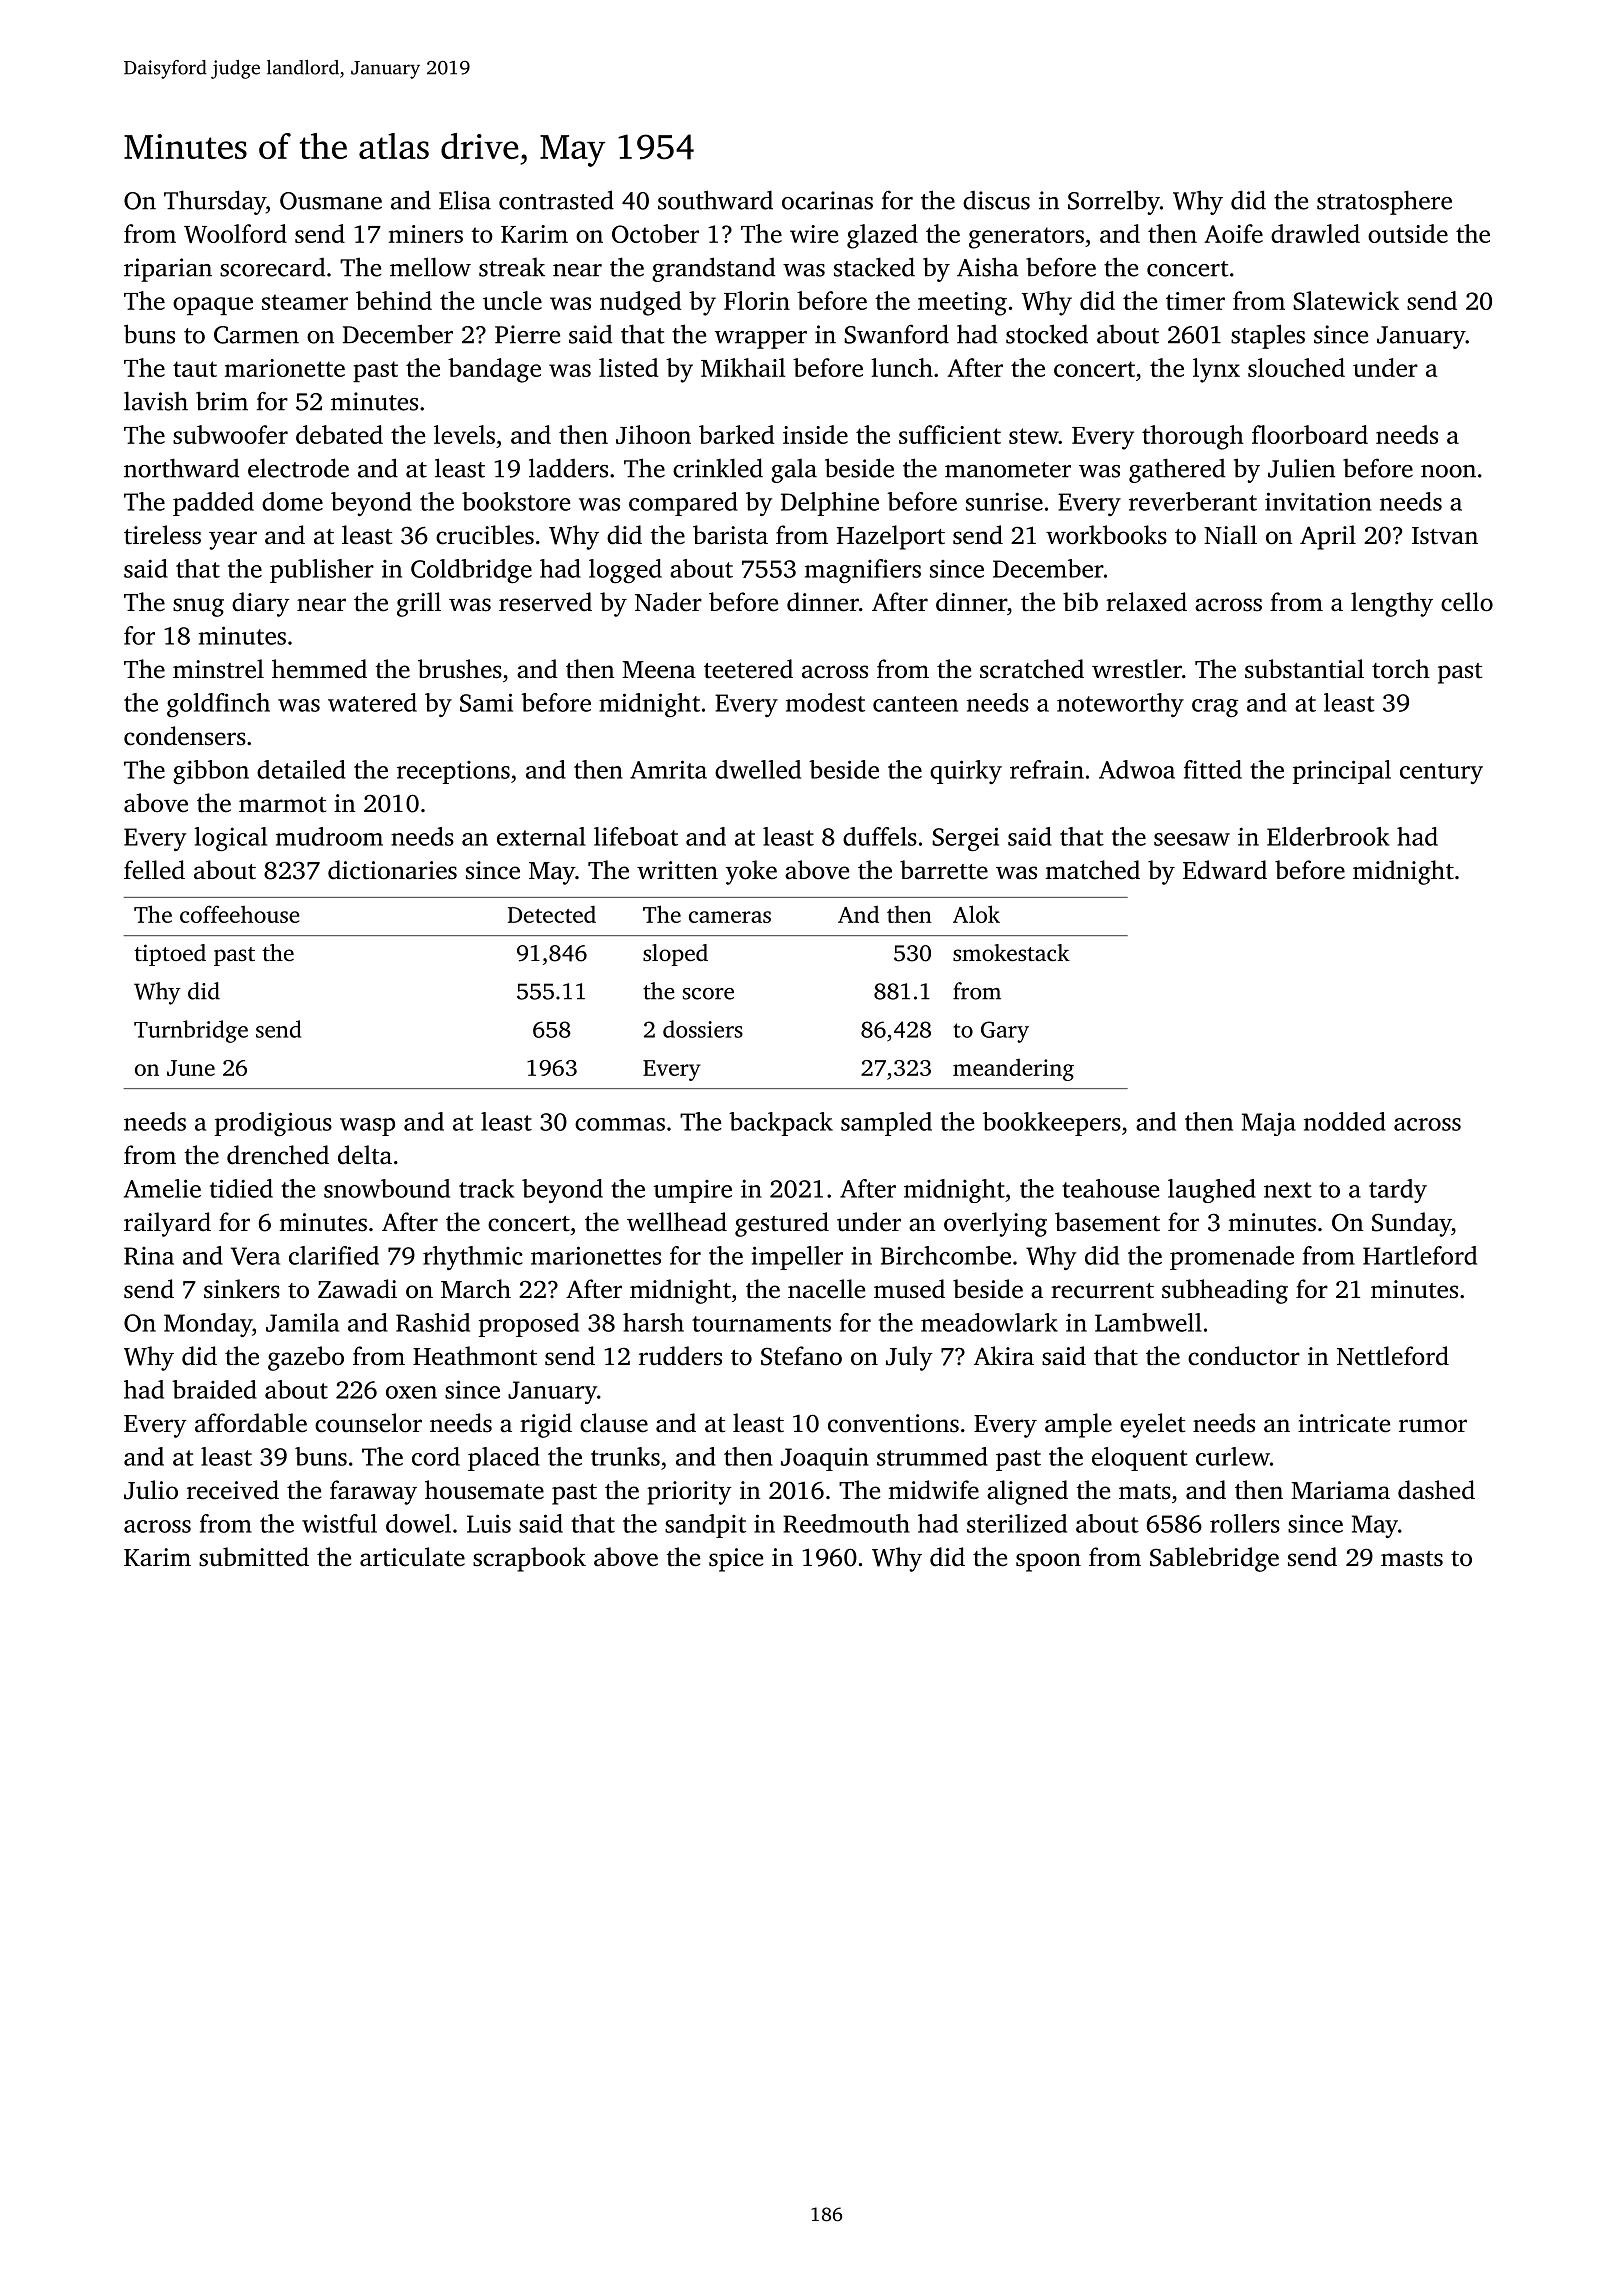 The image size is (1620, 2292). Describe the element at coordinates (552, 914) in the screenshot. I see `Detected` at that location.
